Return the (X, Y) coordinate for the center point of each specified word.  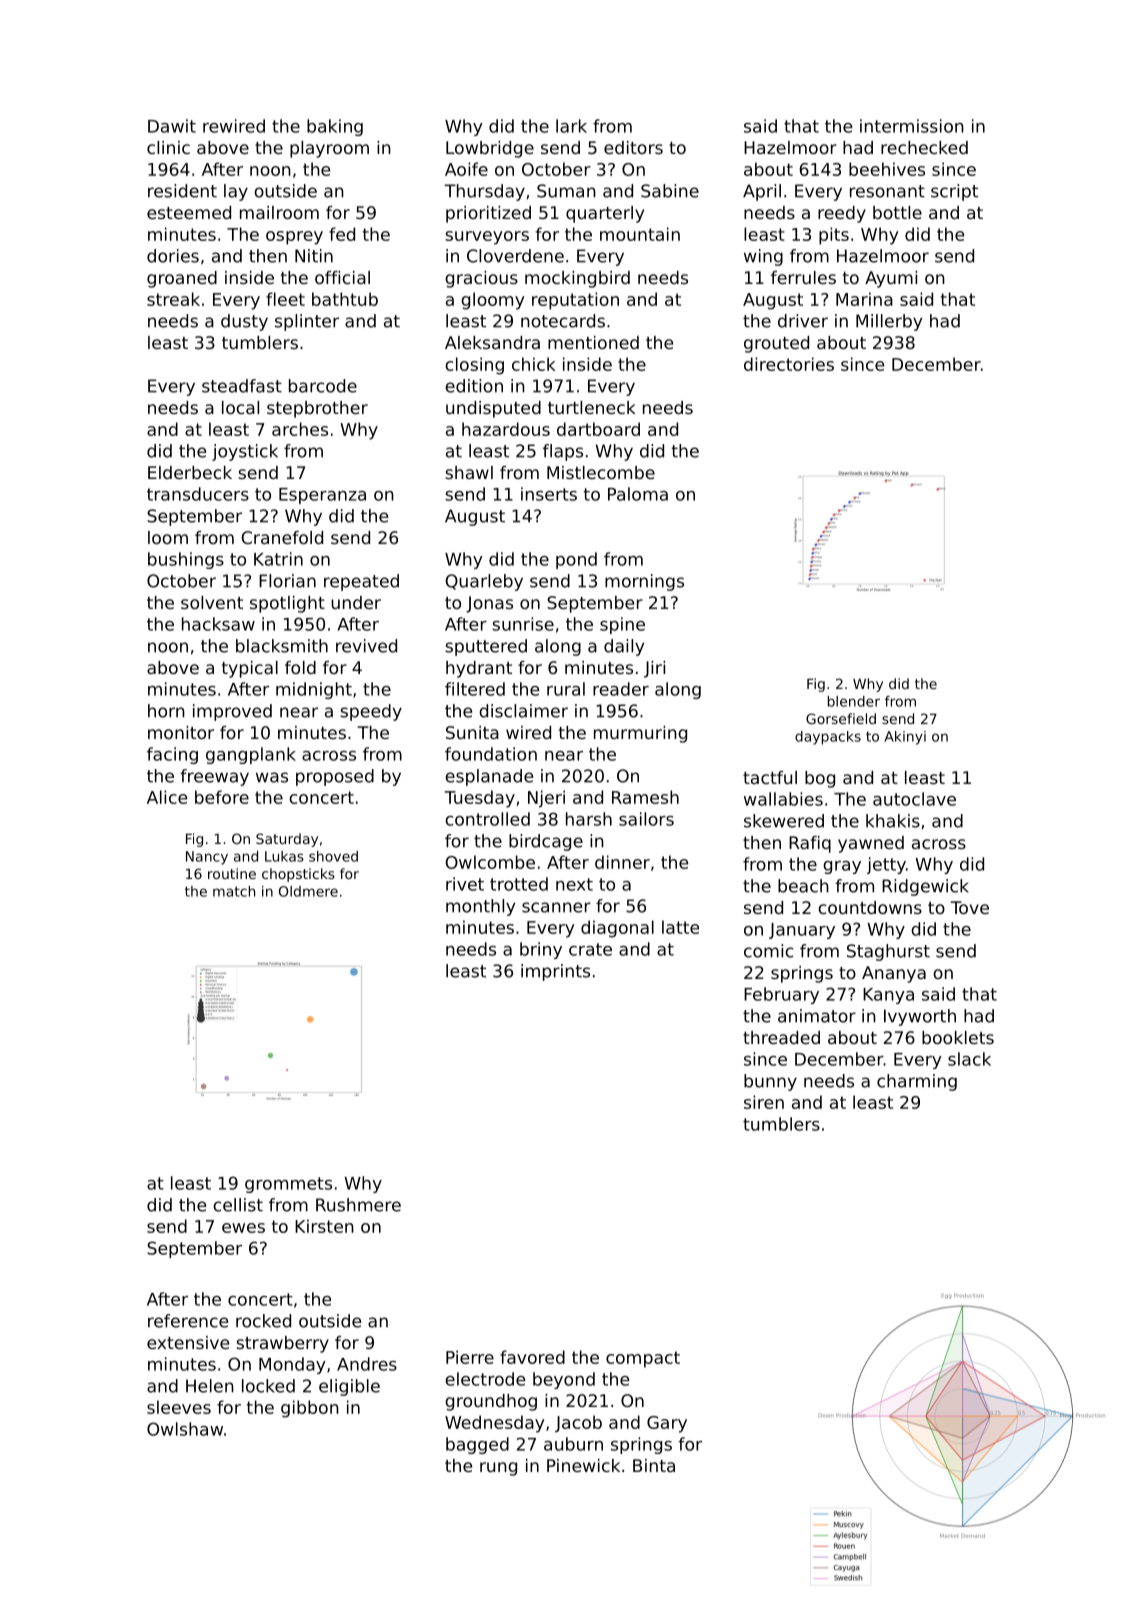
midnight (314, 690)
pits (834, 236)
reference (188, 1321)
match (234, 891)
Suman (566, 191)
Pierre (470, 1357)
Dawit (172, 126)
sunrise (523, 624)
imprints (555, 972)
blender (854, 701)
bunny (770, 1082)
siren (764, 1102)
